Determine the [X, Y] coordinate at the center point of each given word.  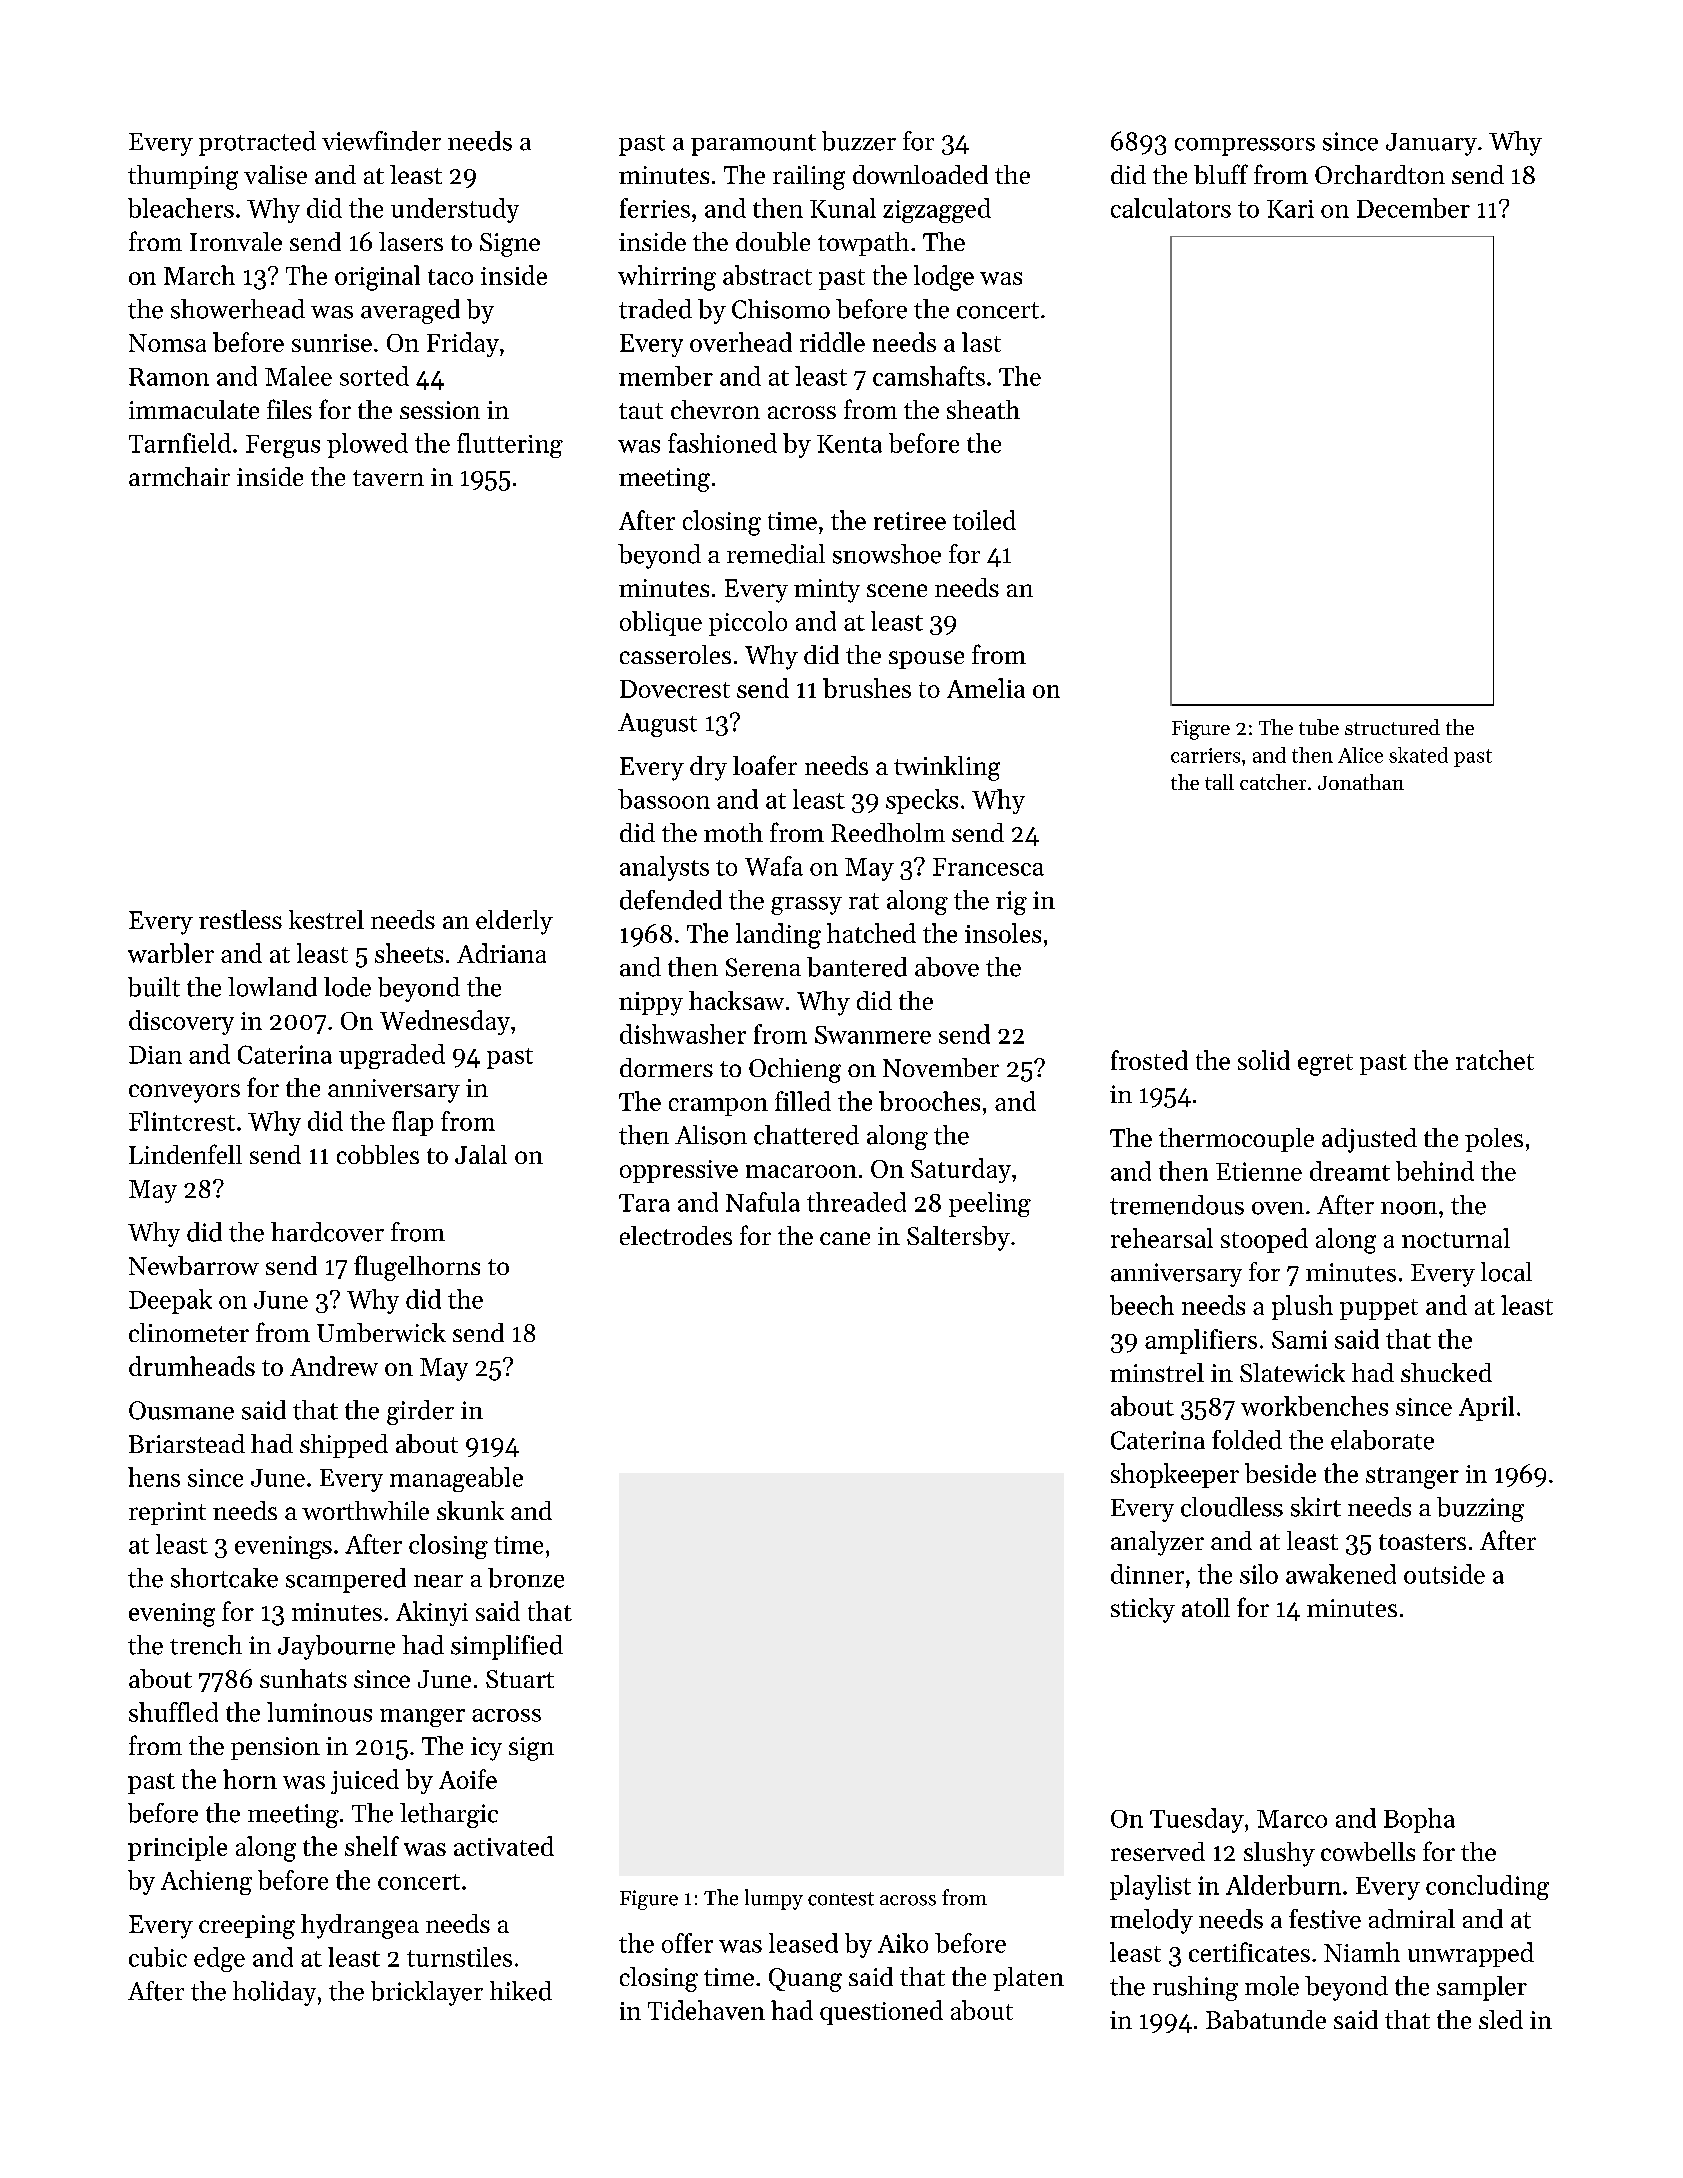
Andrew [334, 1366]
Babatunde [1266, 2019]
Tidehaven [706, 2010]
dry [708, 768]
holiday [274, 1993]
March [199, 275]
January [1431, 144]
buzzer [859, 141]
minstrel [1157, 1372]
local [1506, 1272]
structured [1392, 727]
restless [240, 919]
